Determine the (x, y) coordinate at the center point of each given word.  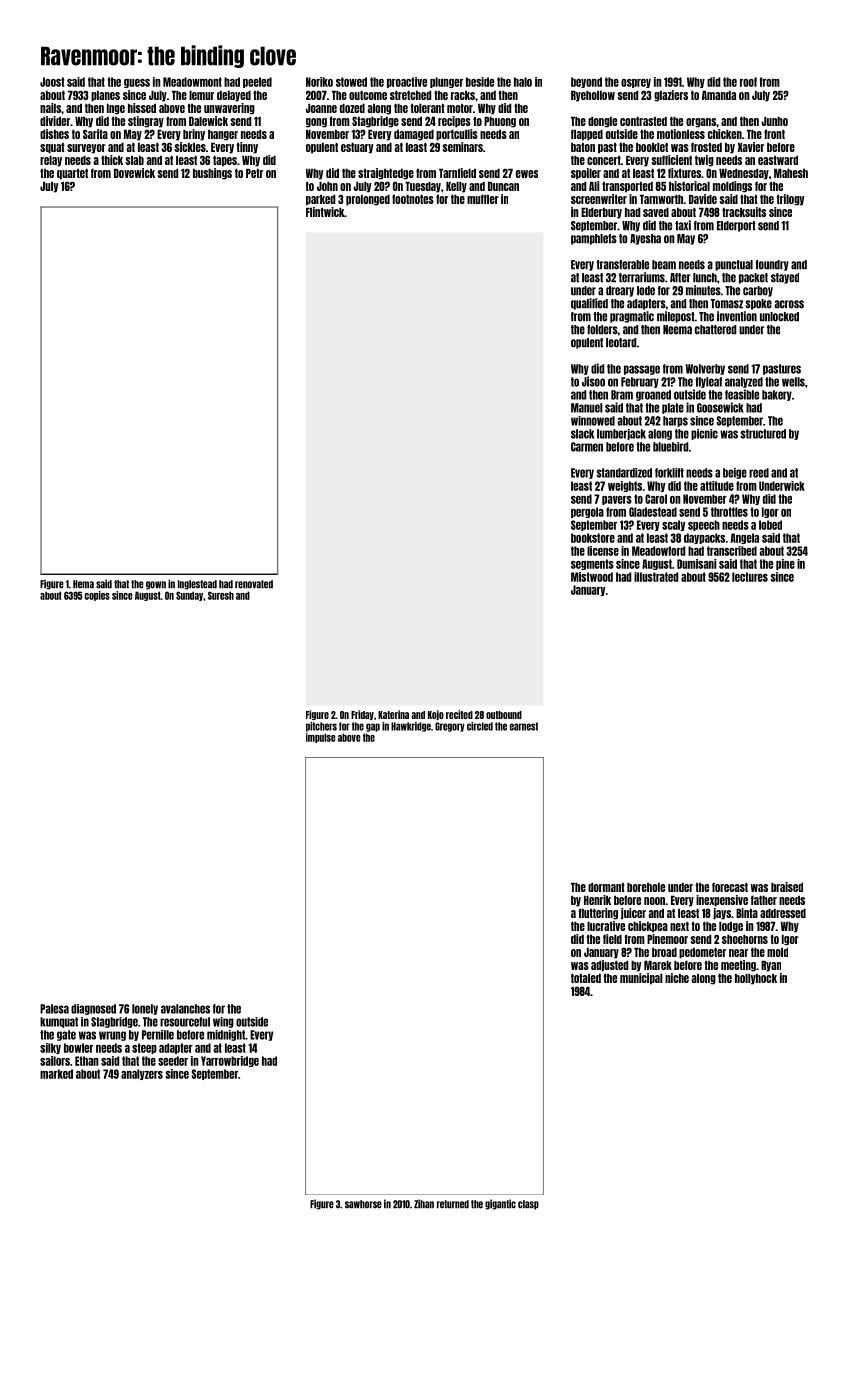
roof (748, 82)
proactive (407, 82)
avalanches (185, 1009)
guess (137, 83)
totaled (586, 978)
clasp (528, 1205)
